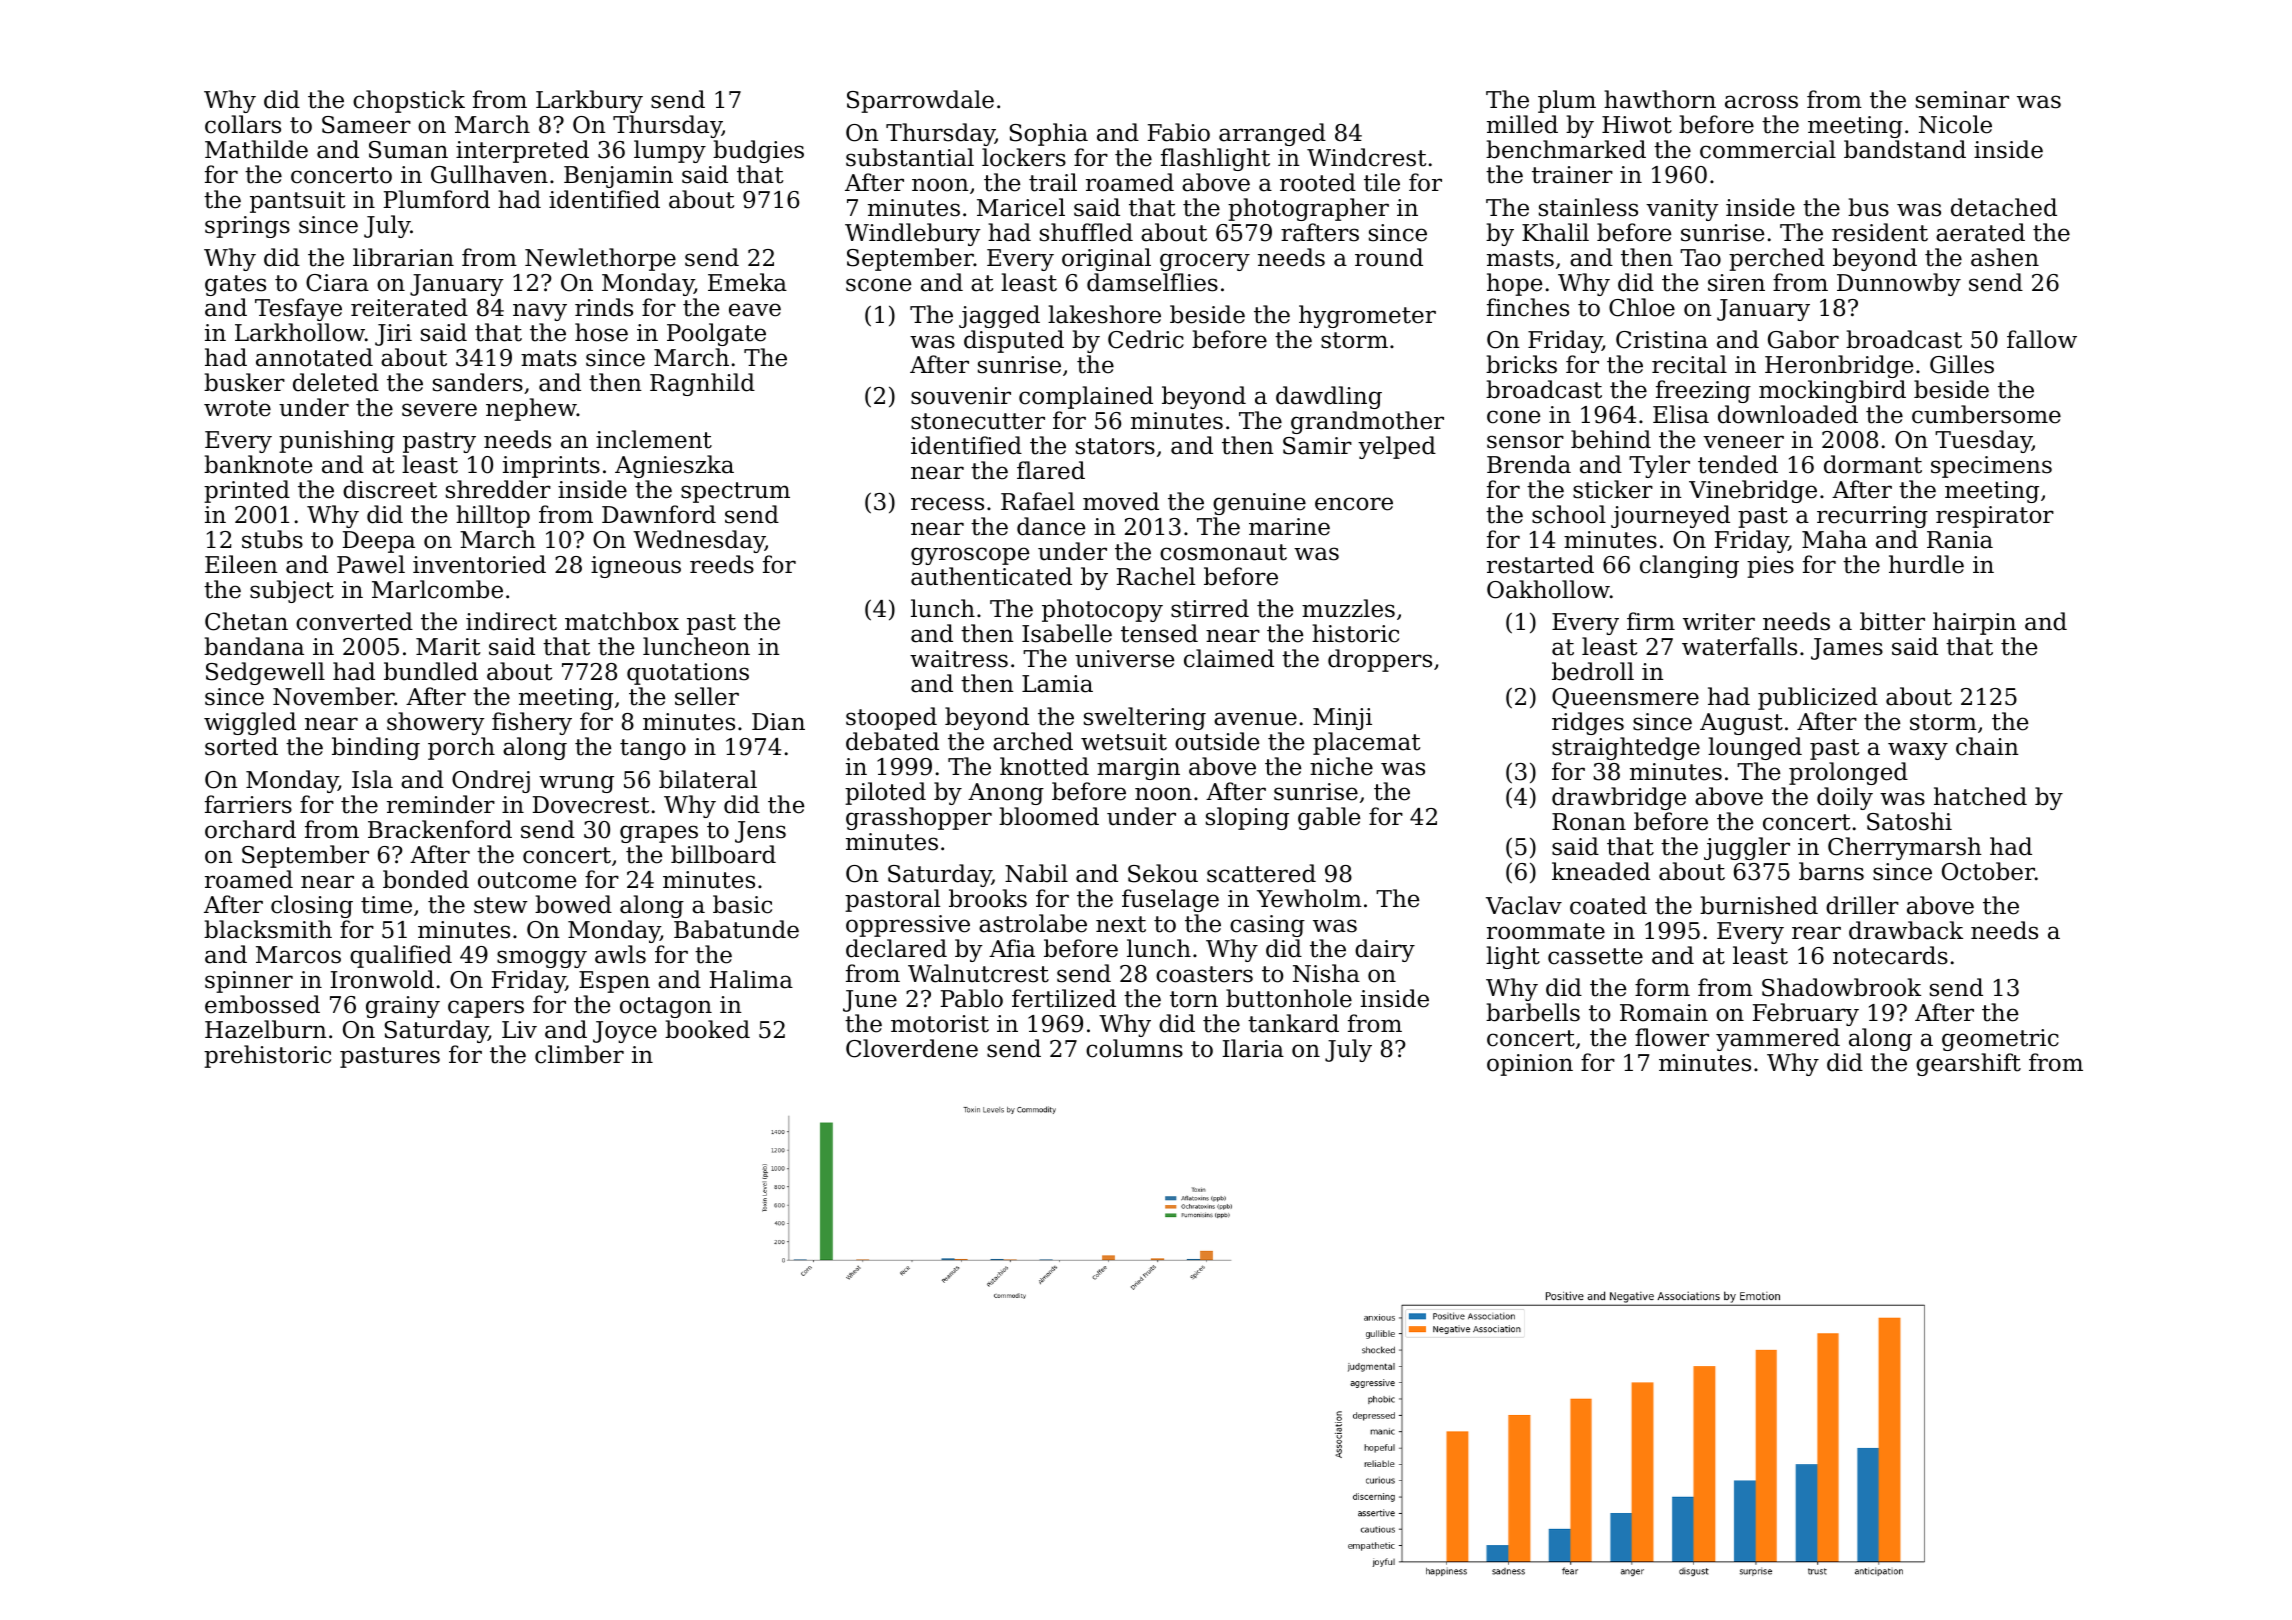 Image resolution: width=2292 pixels, height=1620 pixels. Describe the element at coordinates (653, 749) in the document. I see `tango` at that location.
